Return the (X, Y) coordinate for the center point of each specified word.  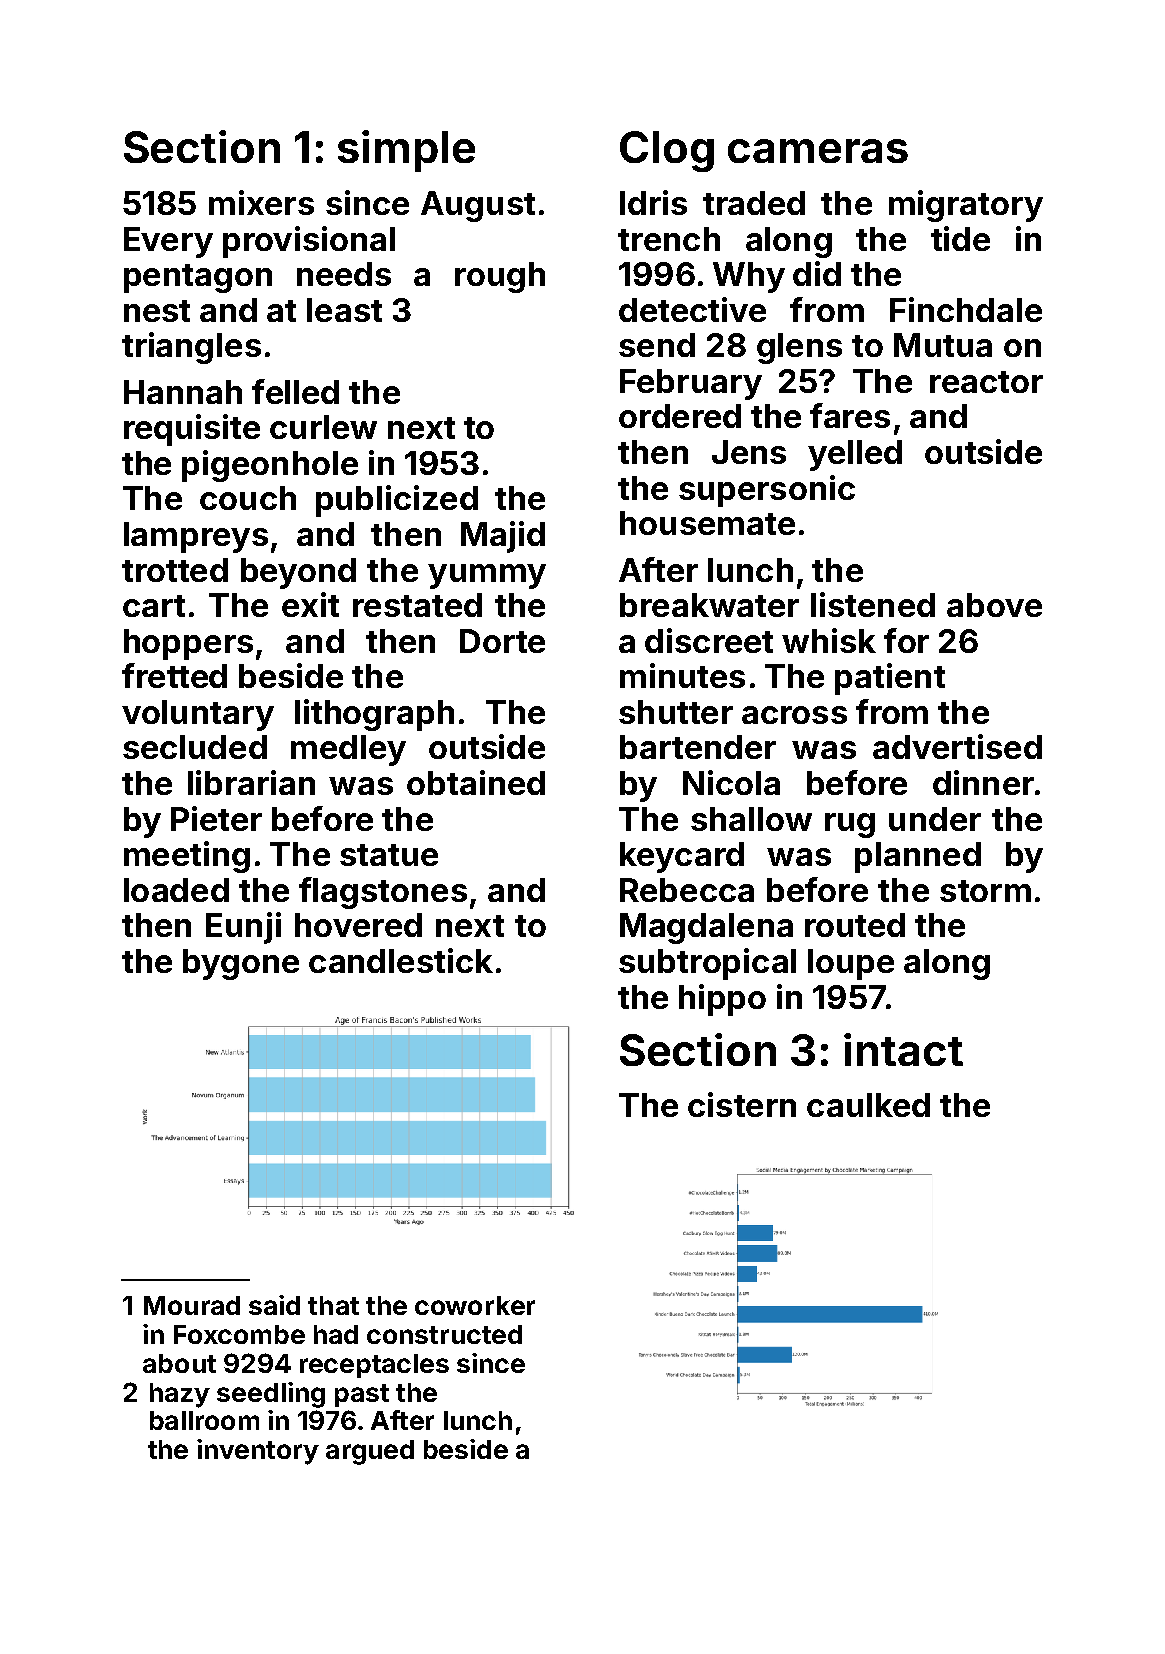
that (333, 1305)
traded (754, 203)
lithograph (374, 715)
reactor (986, 382)
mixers (261, 202)
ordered (680, 416)
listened (873, 604)
